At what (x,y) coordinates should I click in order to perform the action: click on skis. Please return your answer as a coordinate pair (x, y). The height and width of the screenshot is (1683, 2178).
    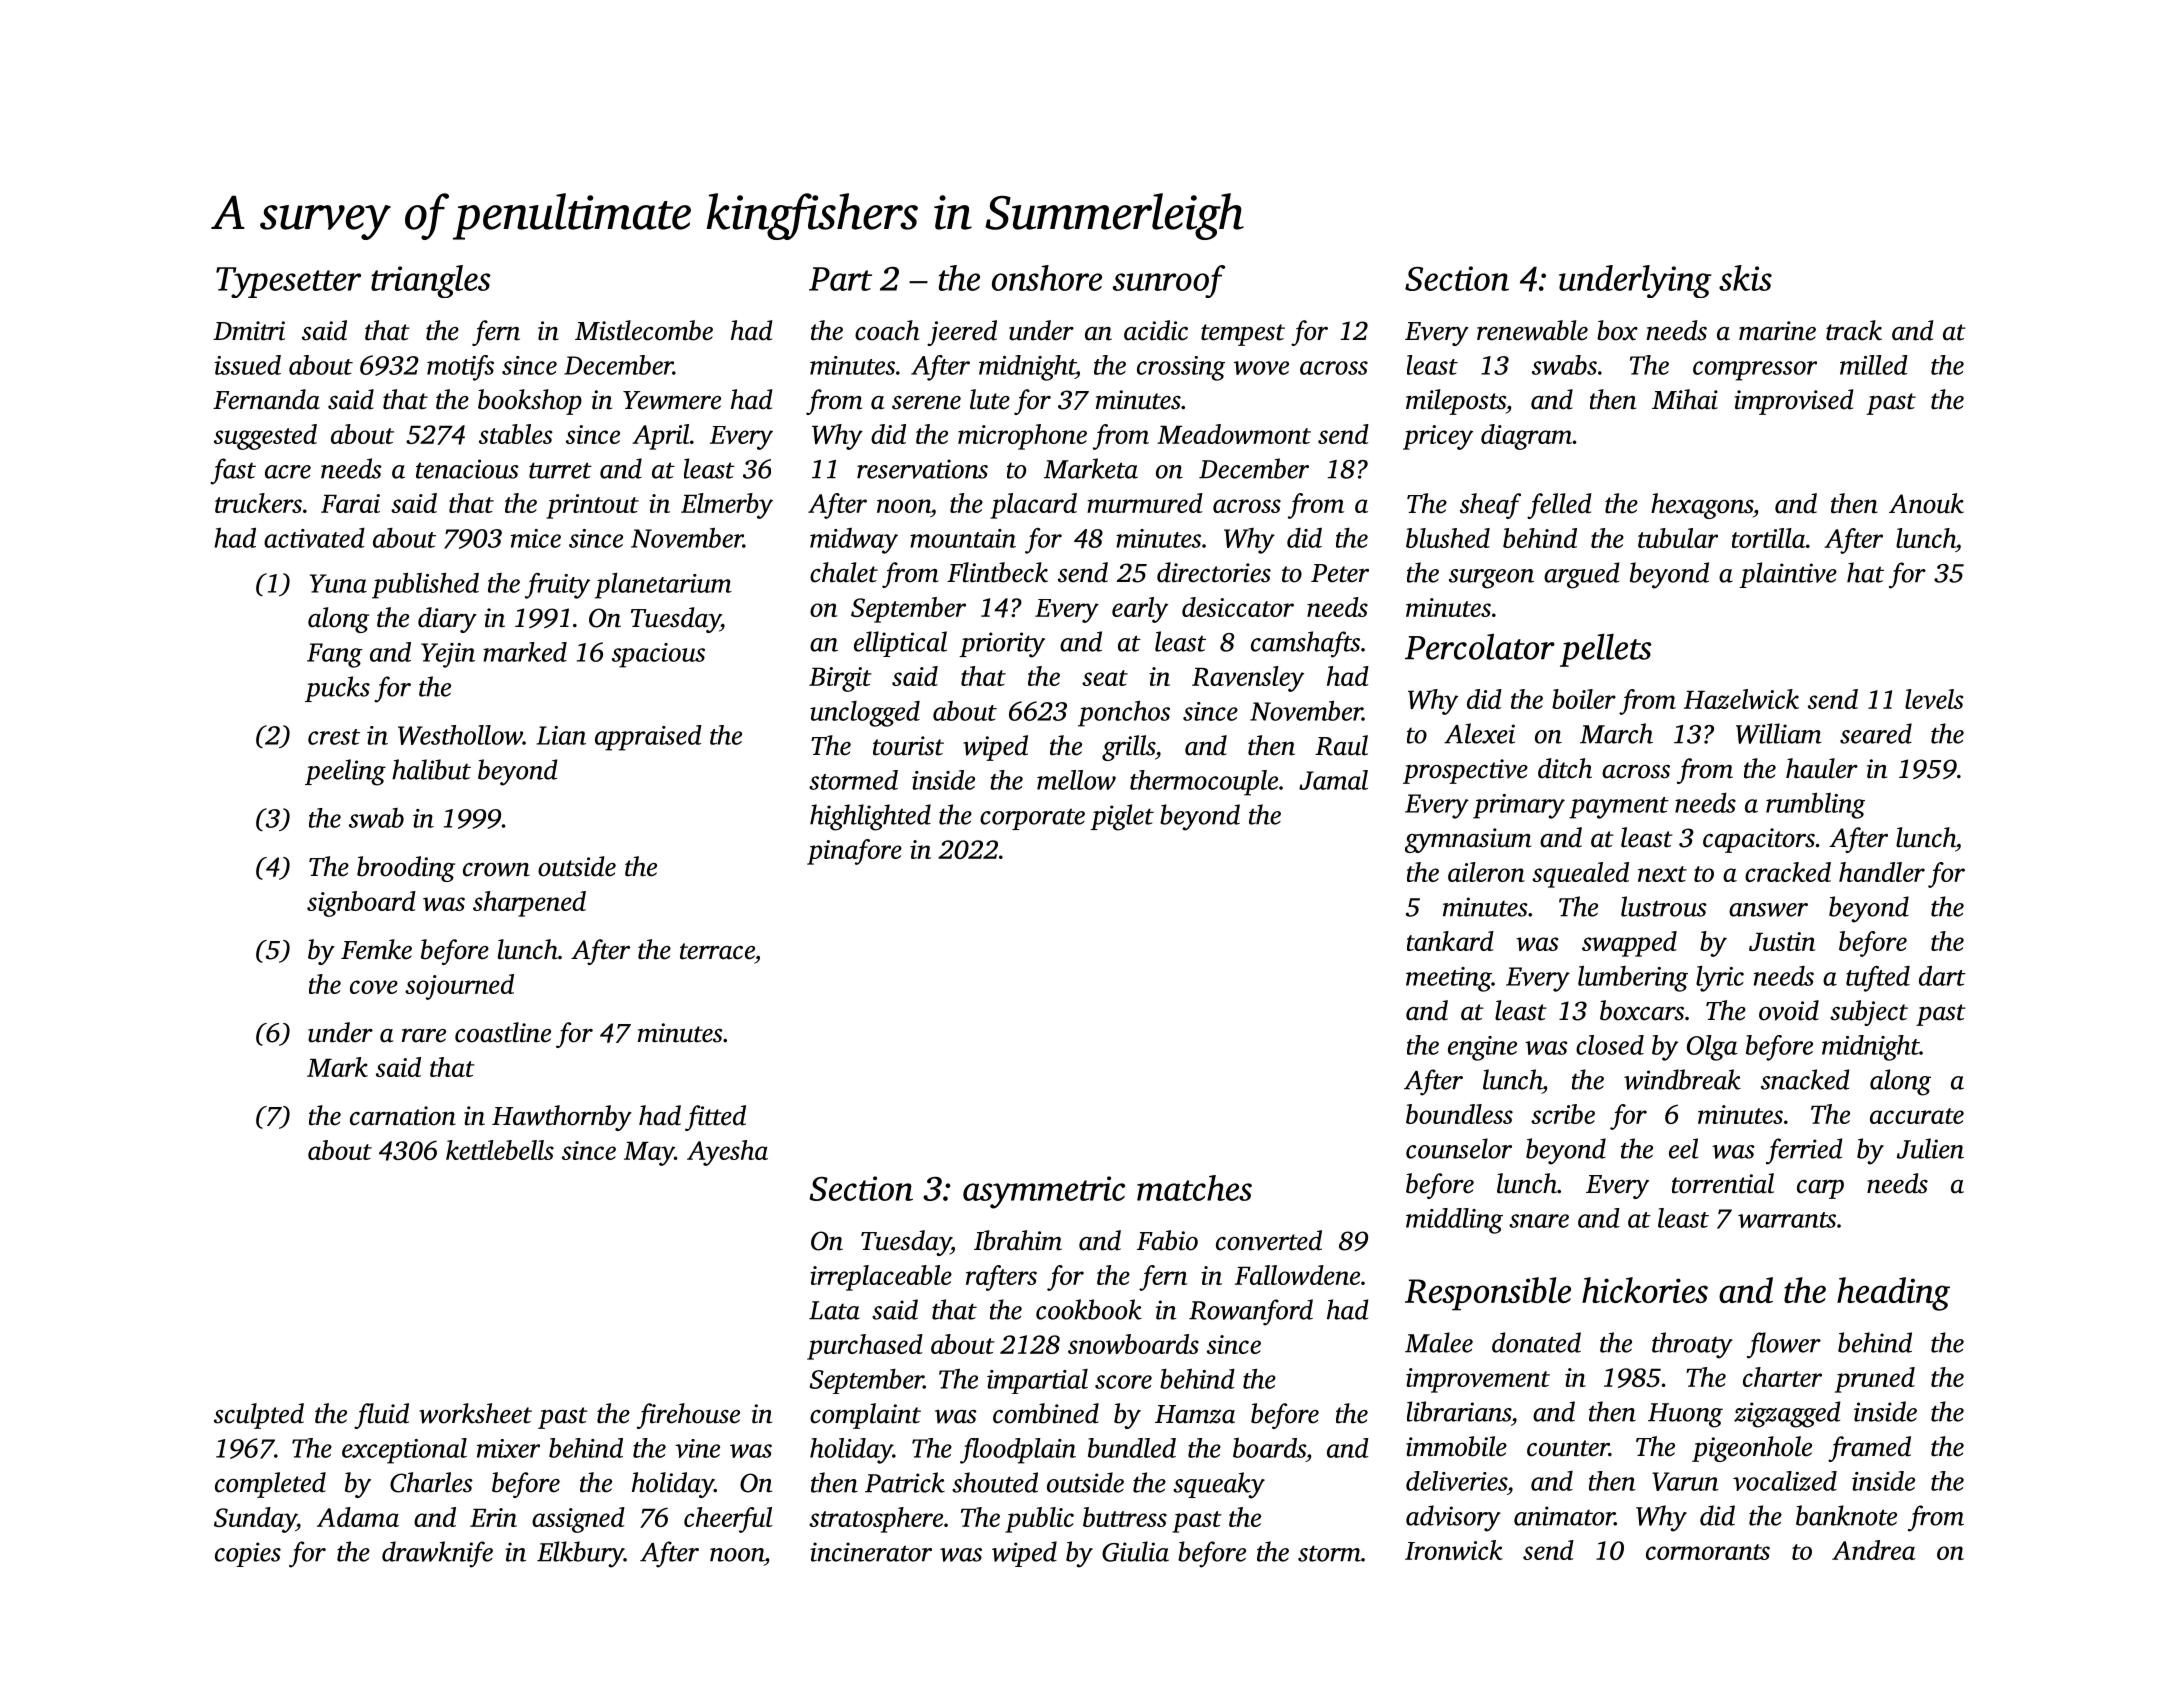
    Looking at the image, I should click on (1745, 278).
